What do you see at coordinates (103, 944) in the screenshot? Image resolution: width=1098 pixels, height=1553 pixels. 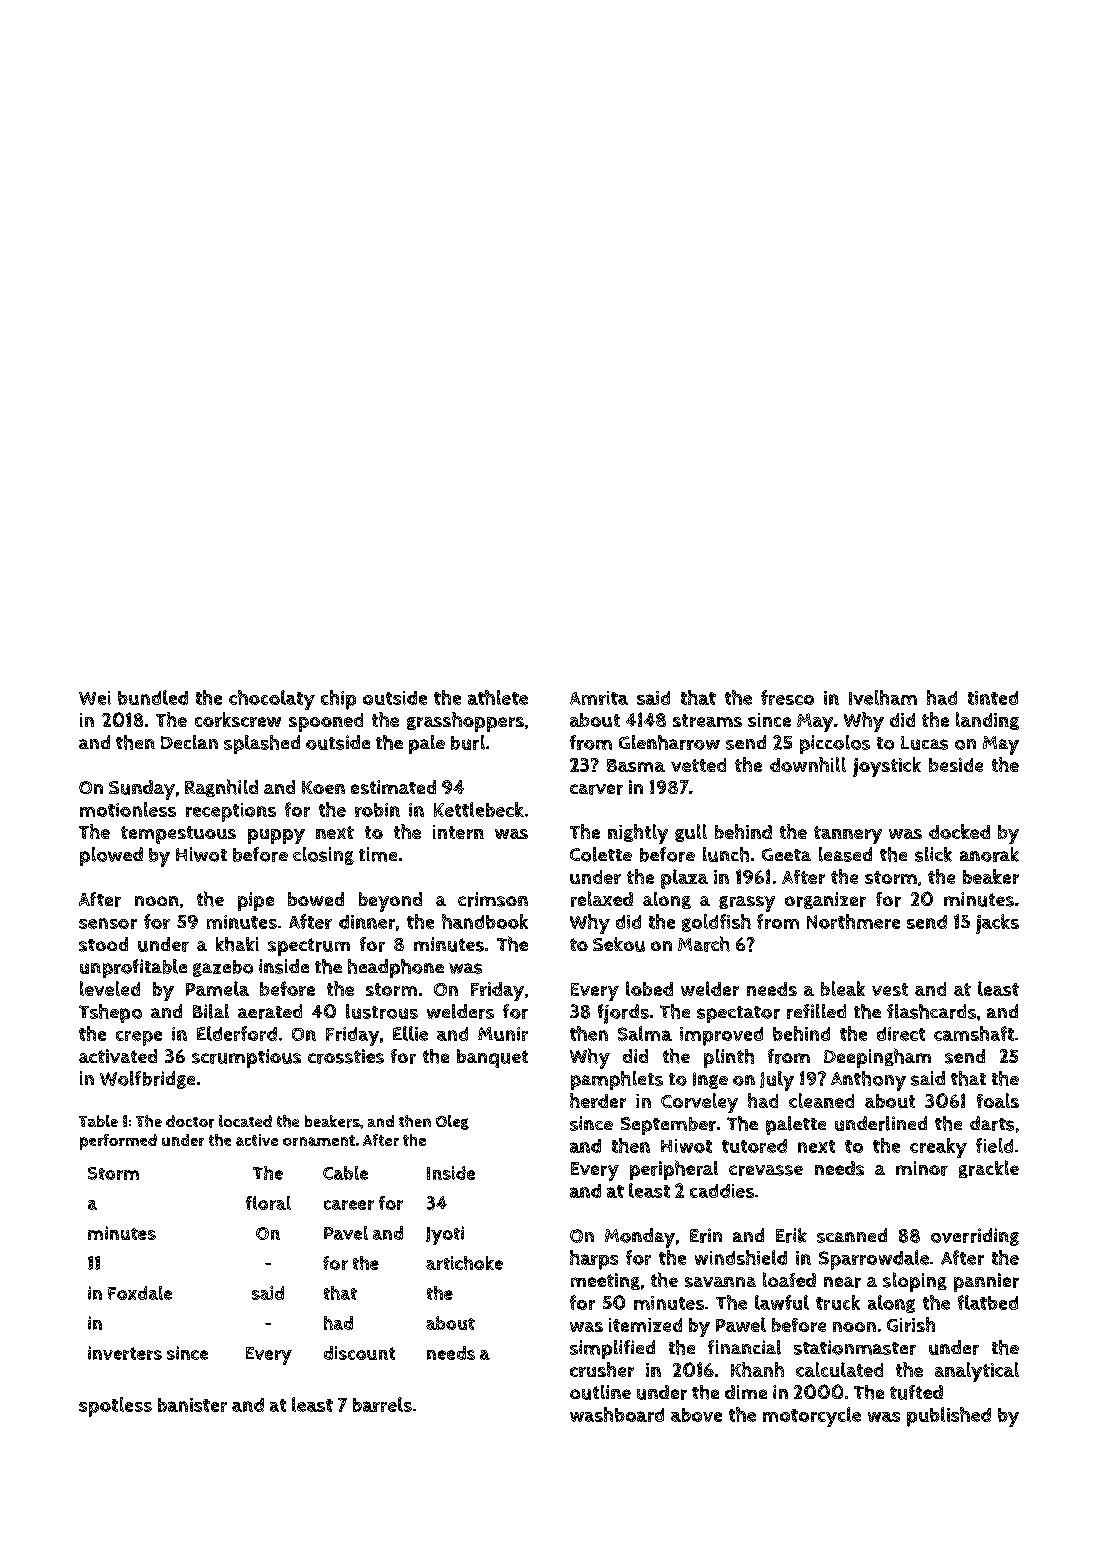 I see `stood` at bounding box center [103, 944].
